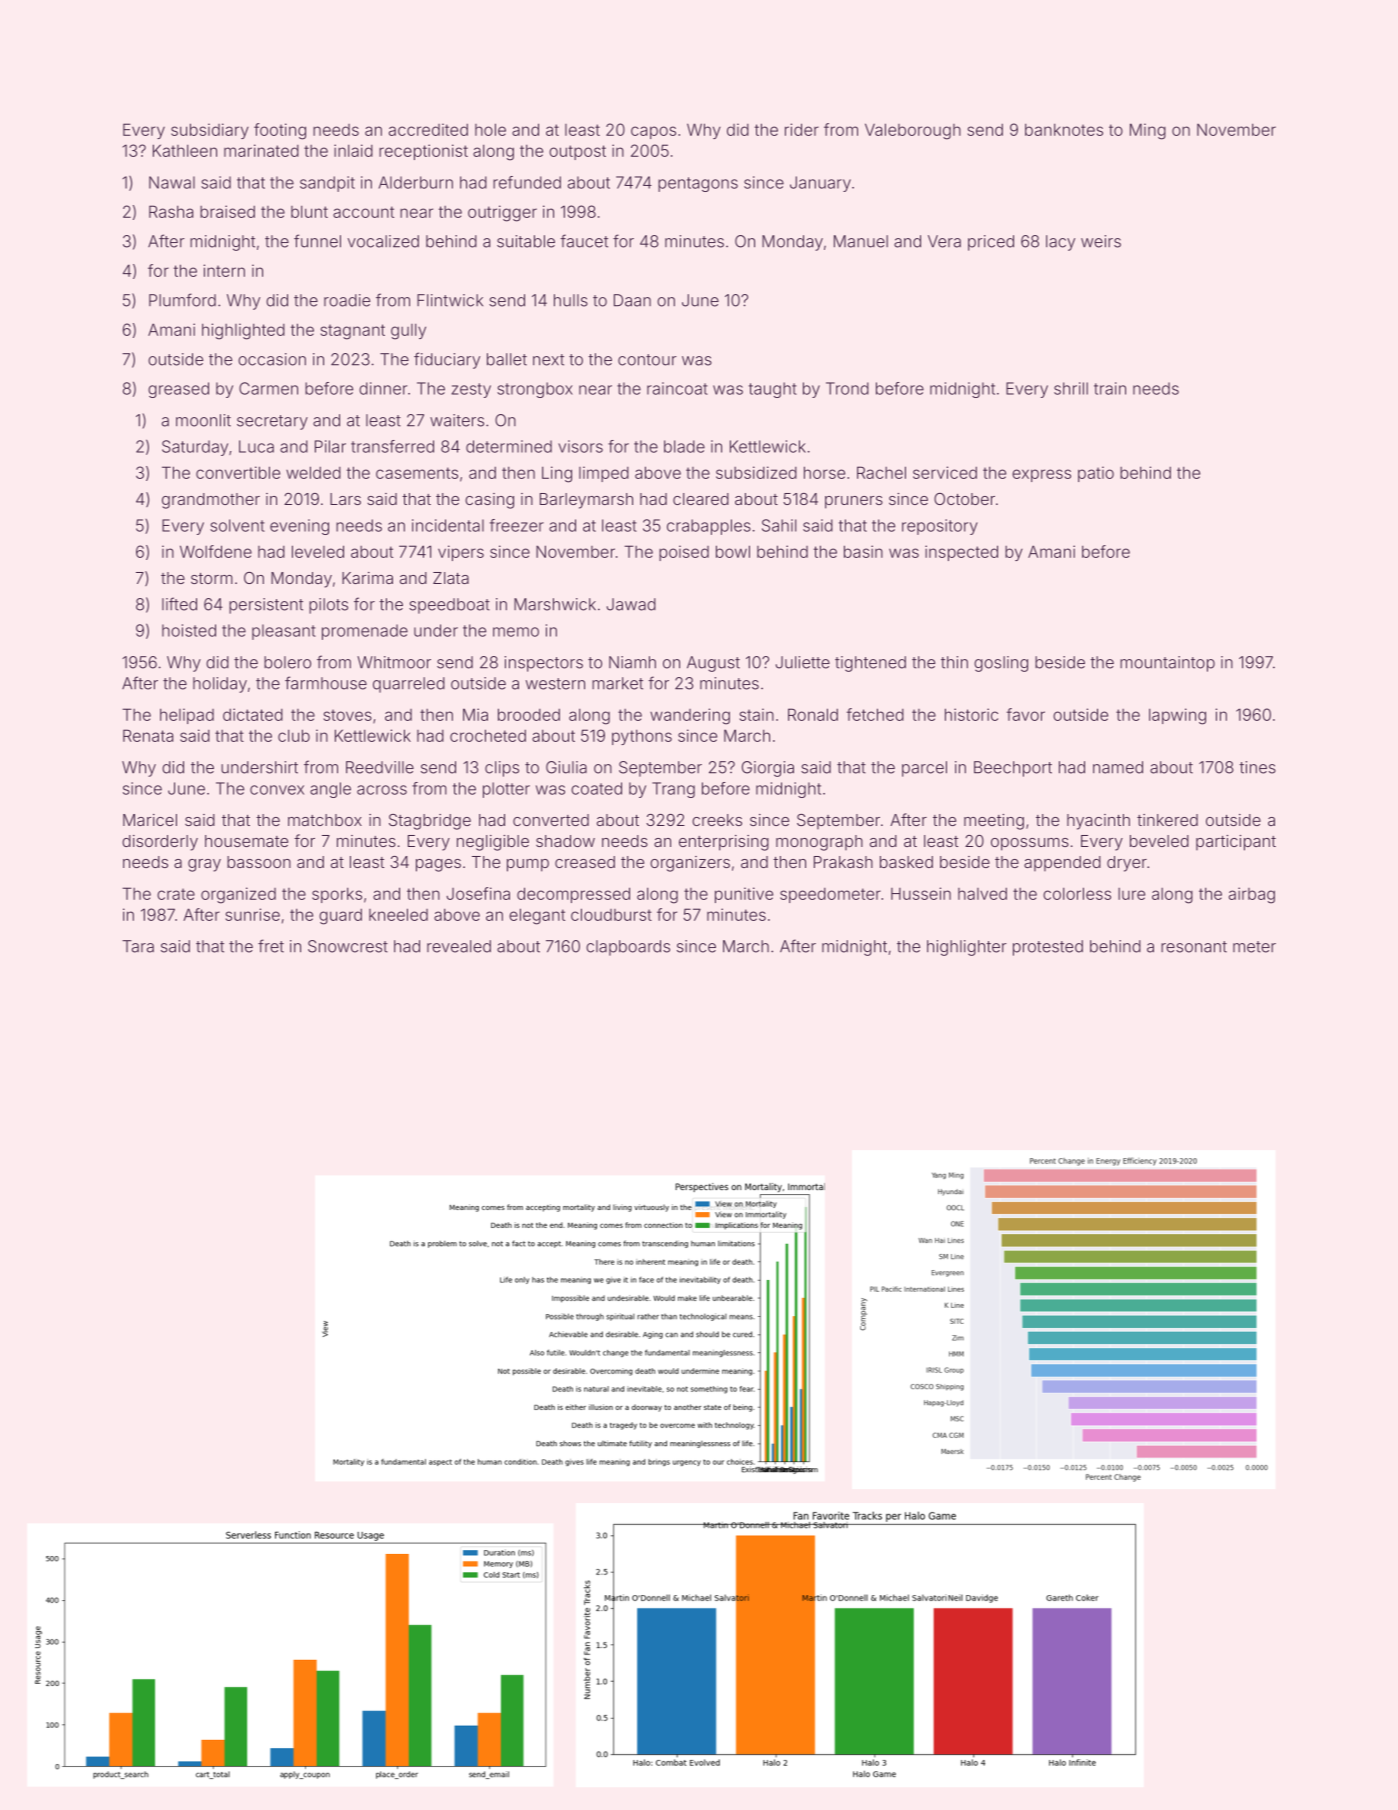  Describe the element at coordinates (628, 948) in the screenshot. I see `clapboards` at that location.
